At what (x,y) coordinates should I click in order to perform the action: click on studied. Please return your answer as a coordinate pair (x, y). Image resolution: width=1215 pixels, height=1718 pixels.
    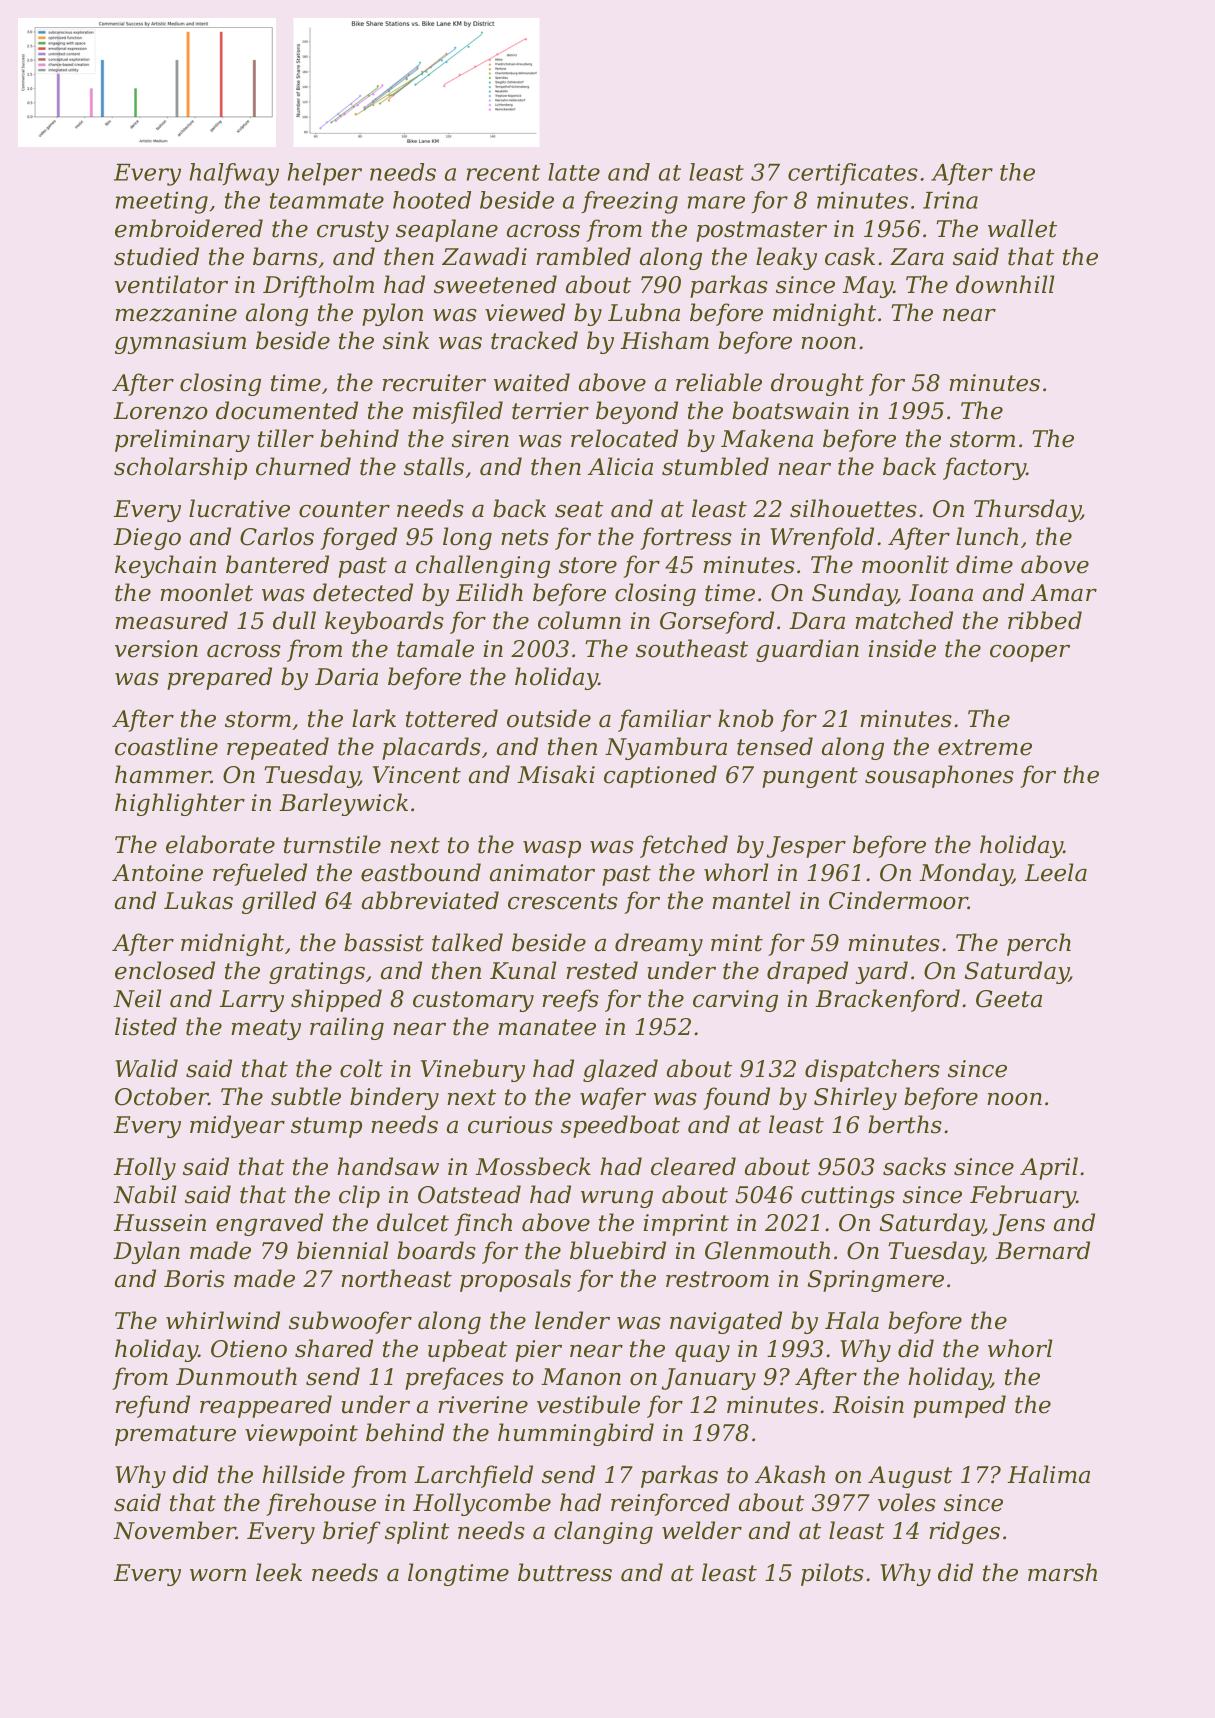
    Looking at the image, I should click on (156, 256).
